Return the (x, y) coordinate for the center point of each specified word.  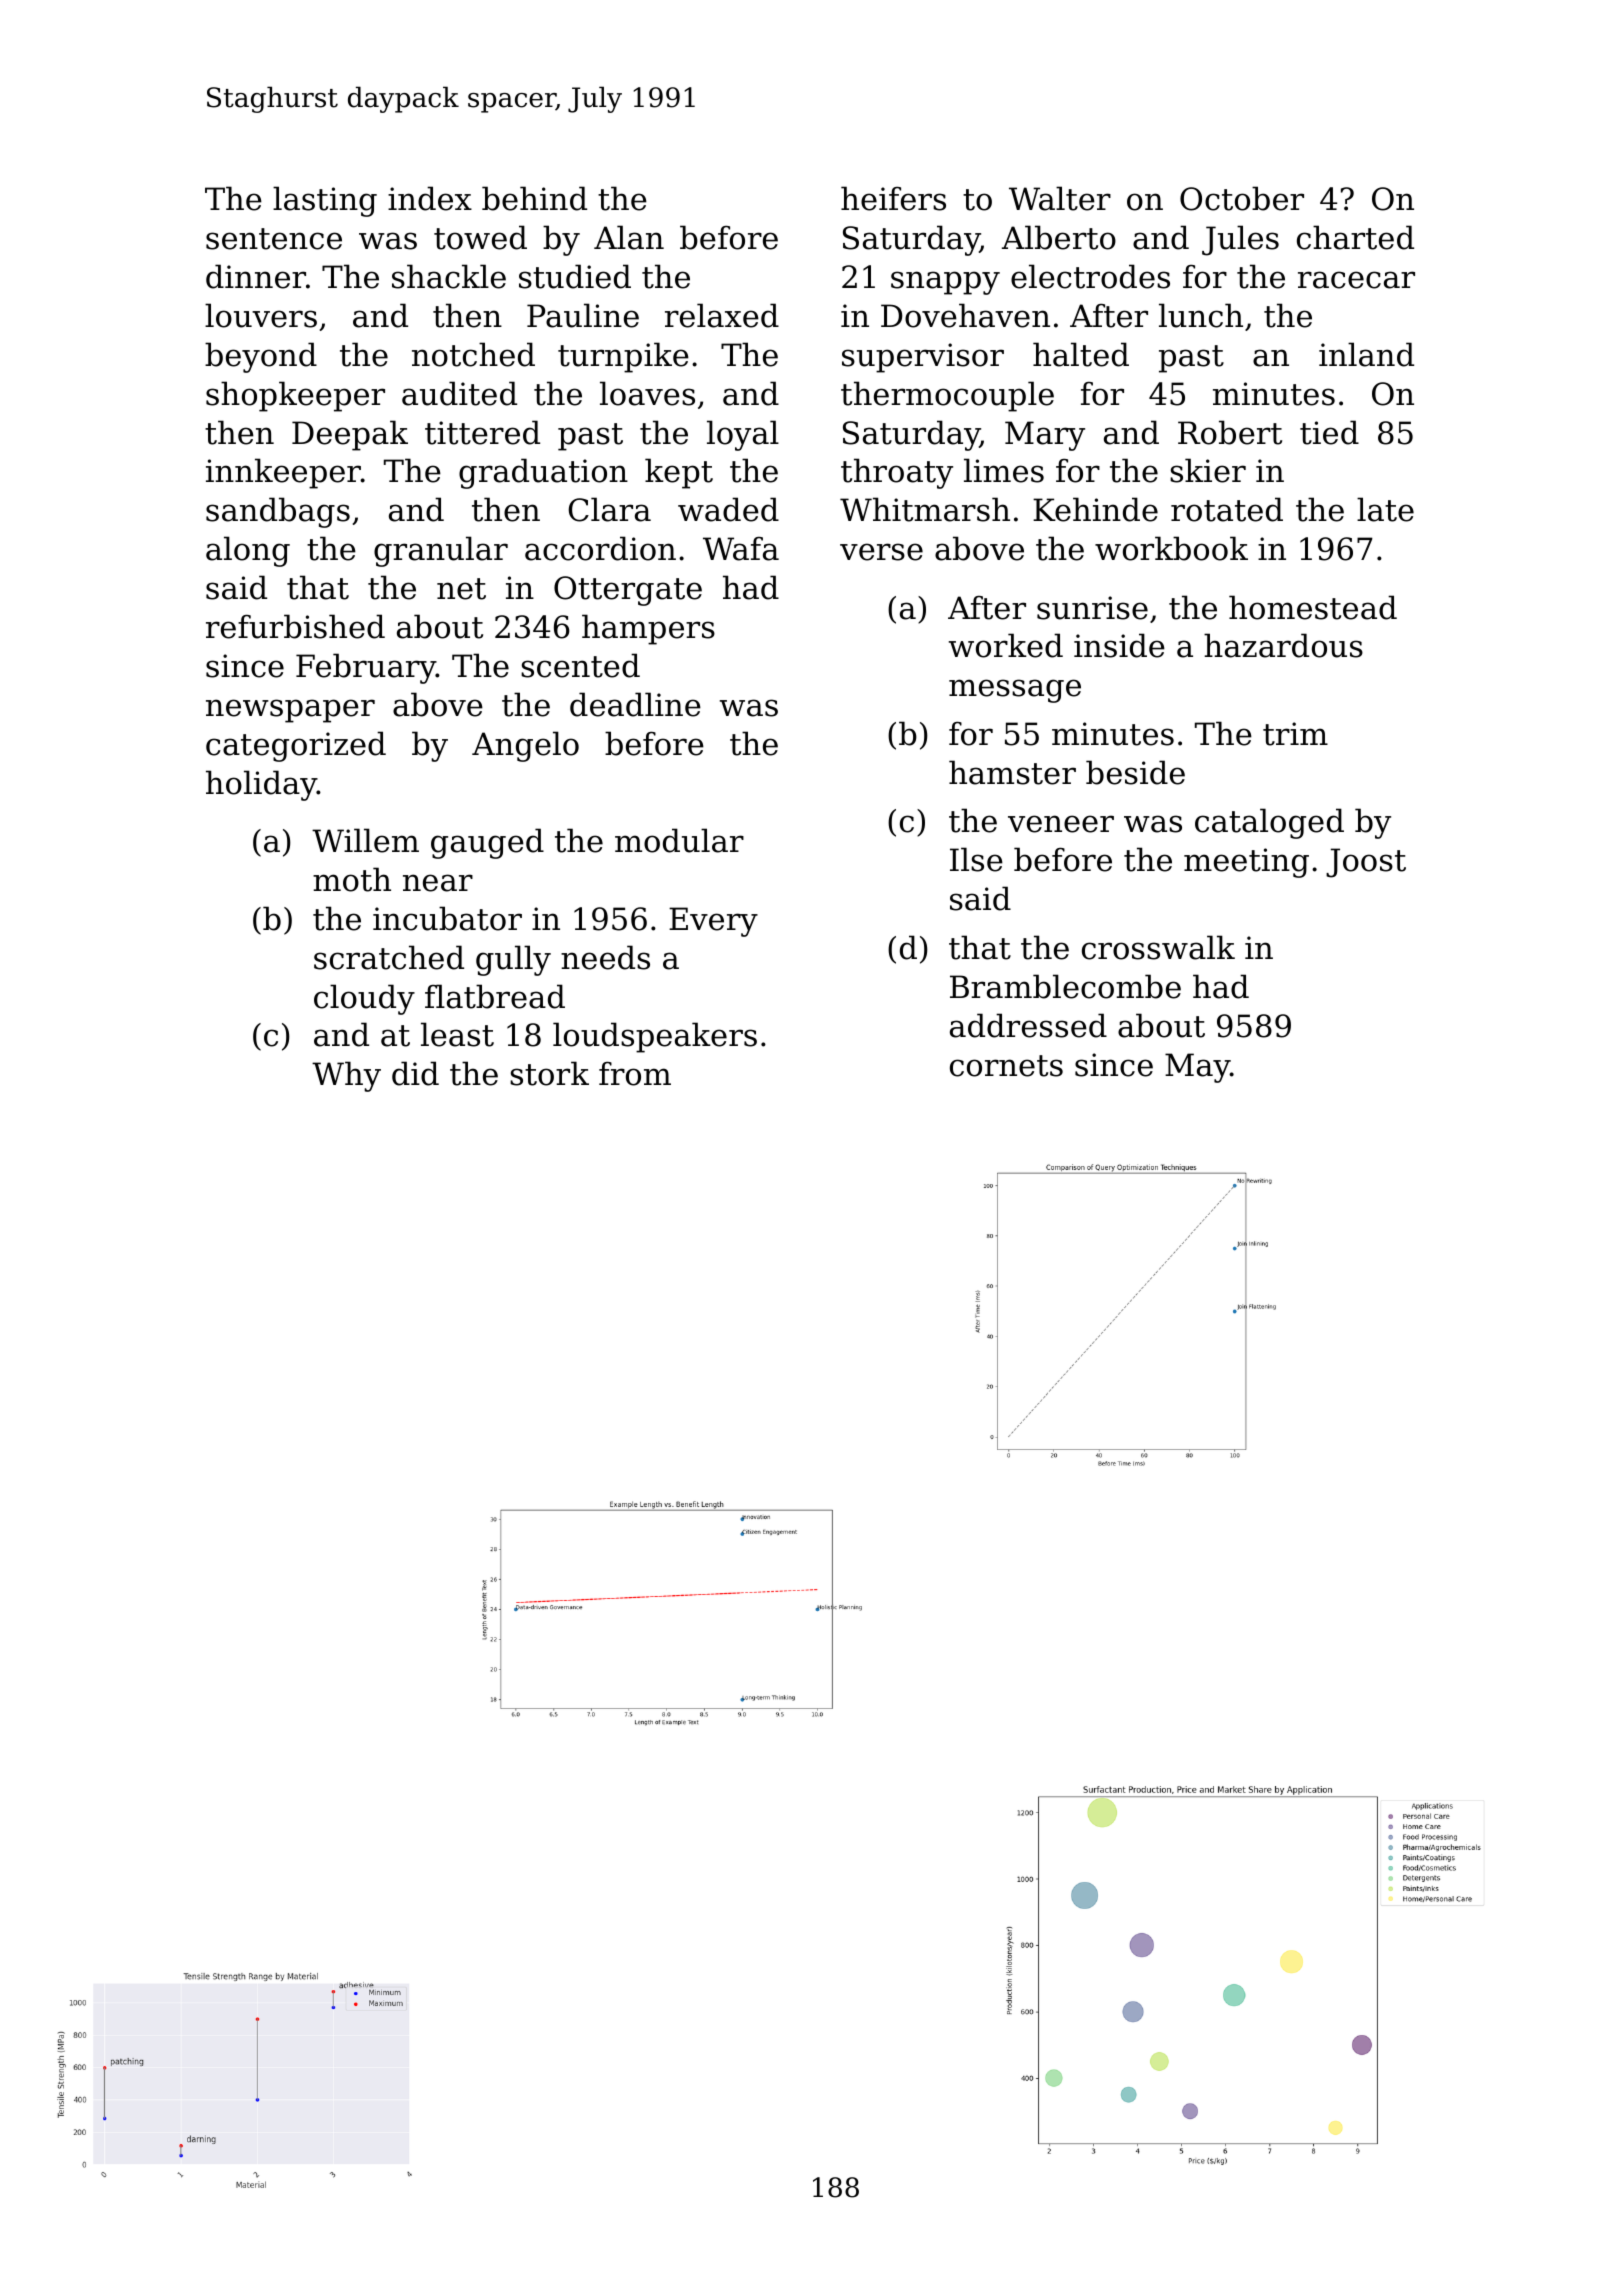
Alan (629, 237)
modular (679, 840)
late (1385, 509)
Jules (1240, 240)
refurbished (295, 626)
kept (679, 473)
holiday (261, 785)
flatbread (495, 996)
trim (1295, 734)
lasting (325, 201)
